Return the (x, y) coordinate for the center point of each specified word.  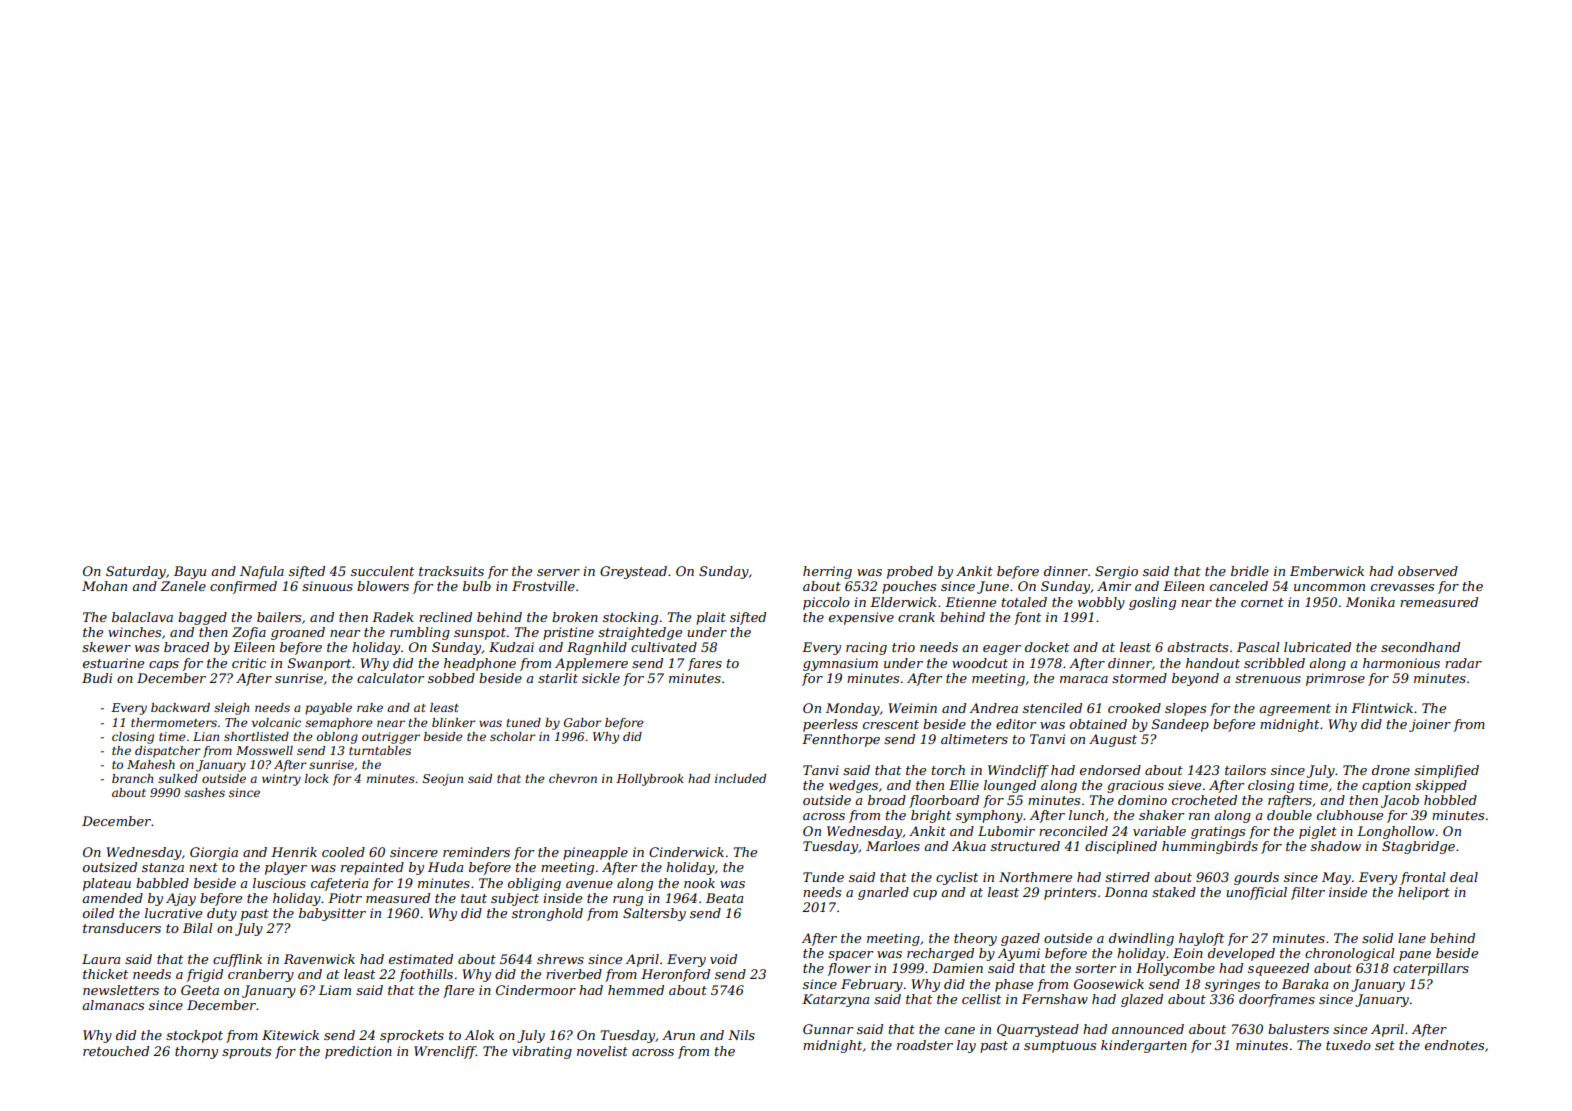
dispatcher (168, 752)
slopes (1185, 709)
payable (328, 709)
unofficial (1256, 893)
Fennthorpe (841, 740)
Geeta (200, 990)
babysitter (332, 914)
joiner (1430, 725)
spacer (850, 956)
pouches (909, 587)
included (740, 778)
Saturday (136, 572)
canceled (1239, 586)
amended (112, 898)
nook (699, 883)
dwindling (1141, 939)
